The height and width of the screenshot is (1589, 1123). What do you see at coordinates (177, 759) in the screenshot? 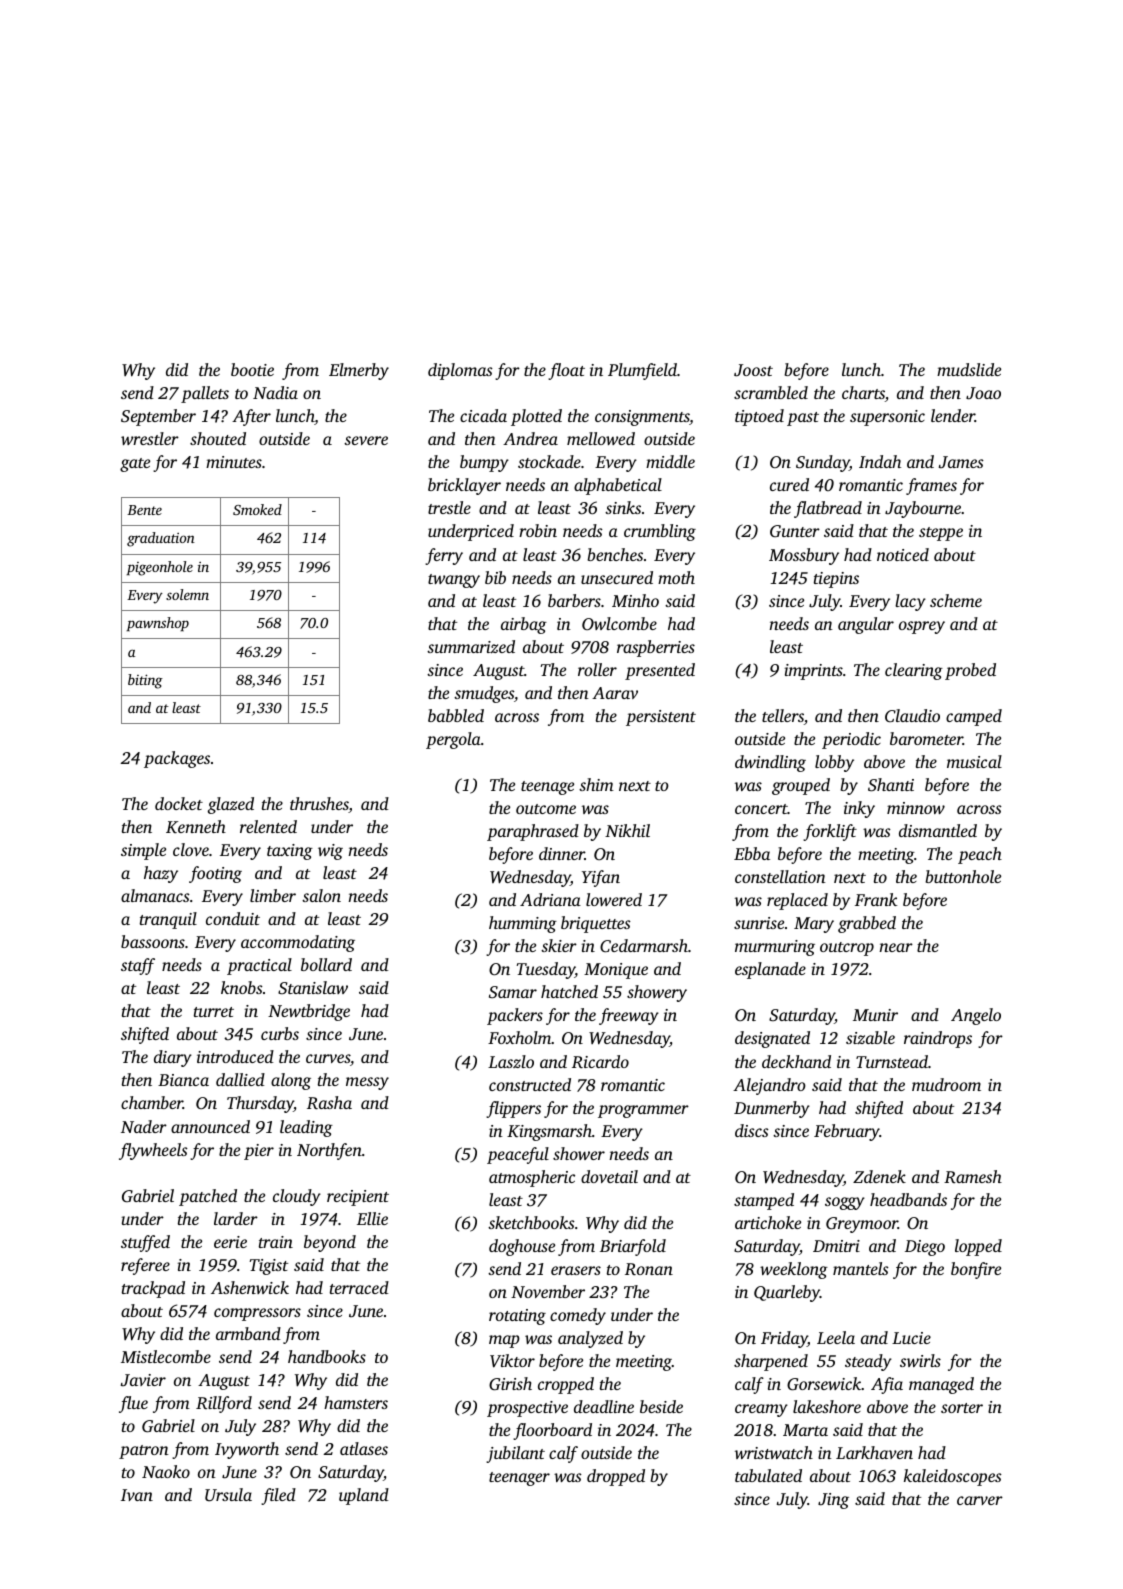
I see `packages` at bounding box center [177, 759].
